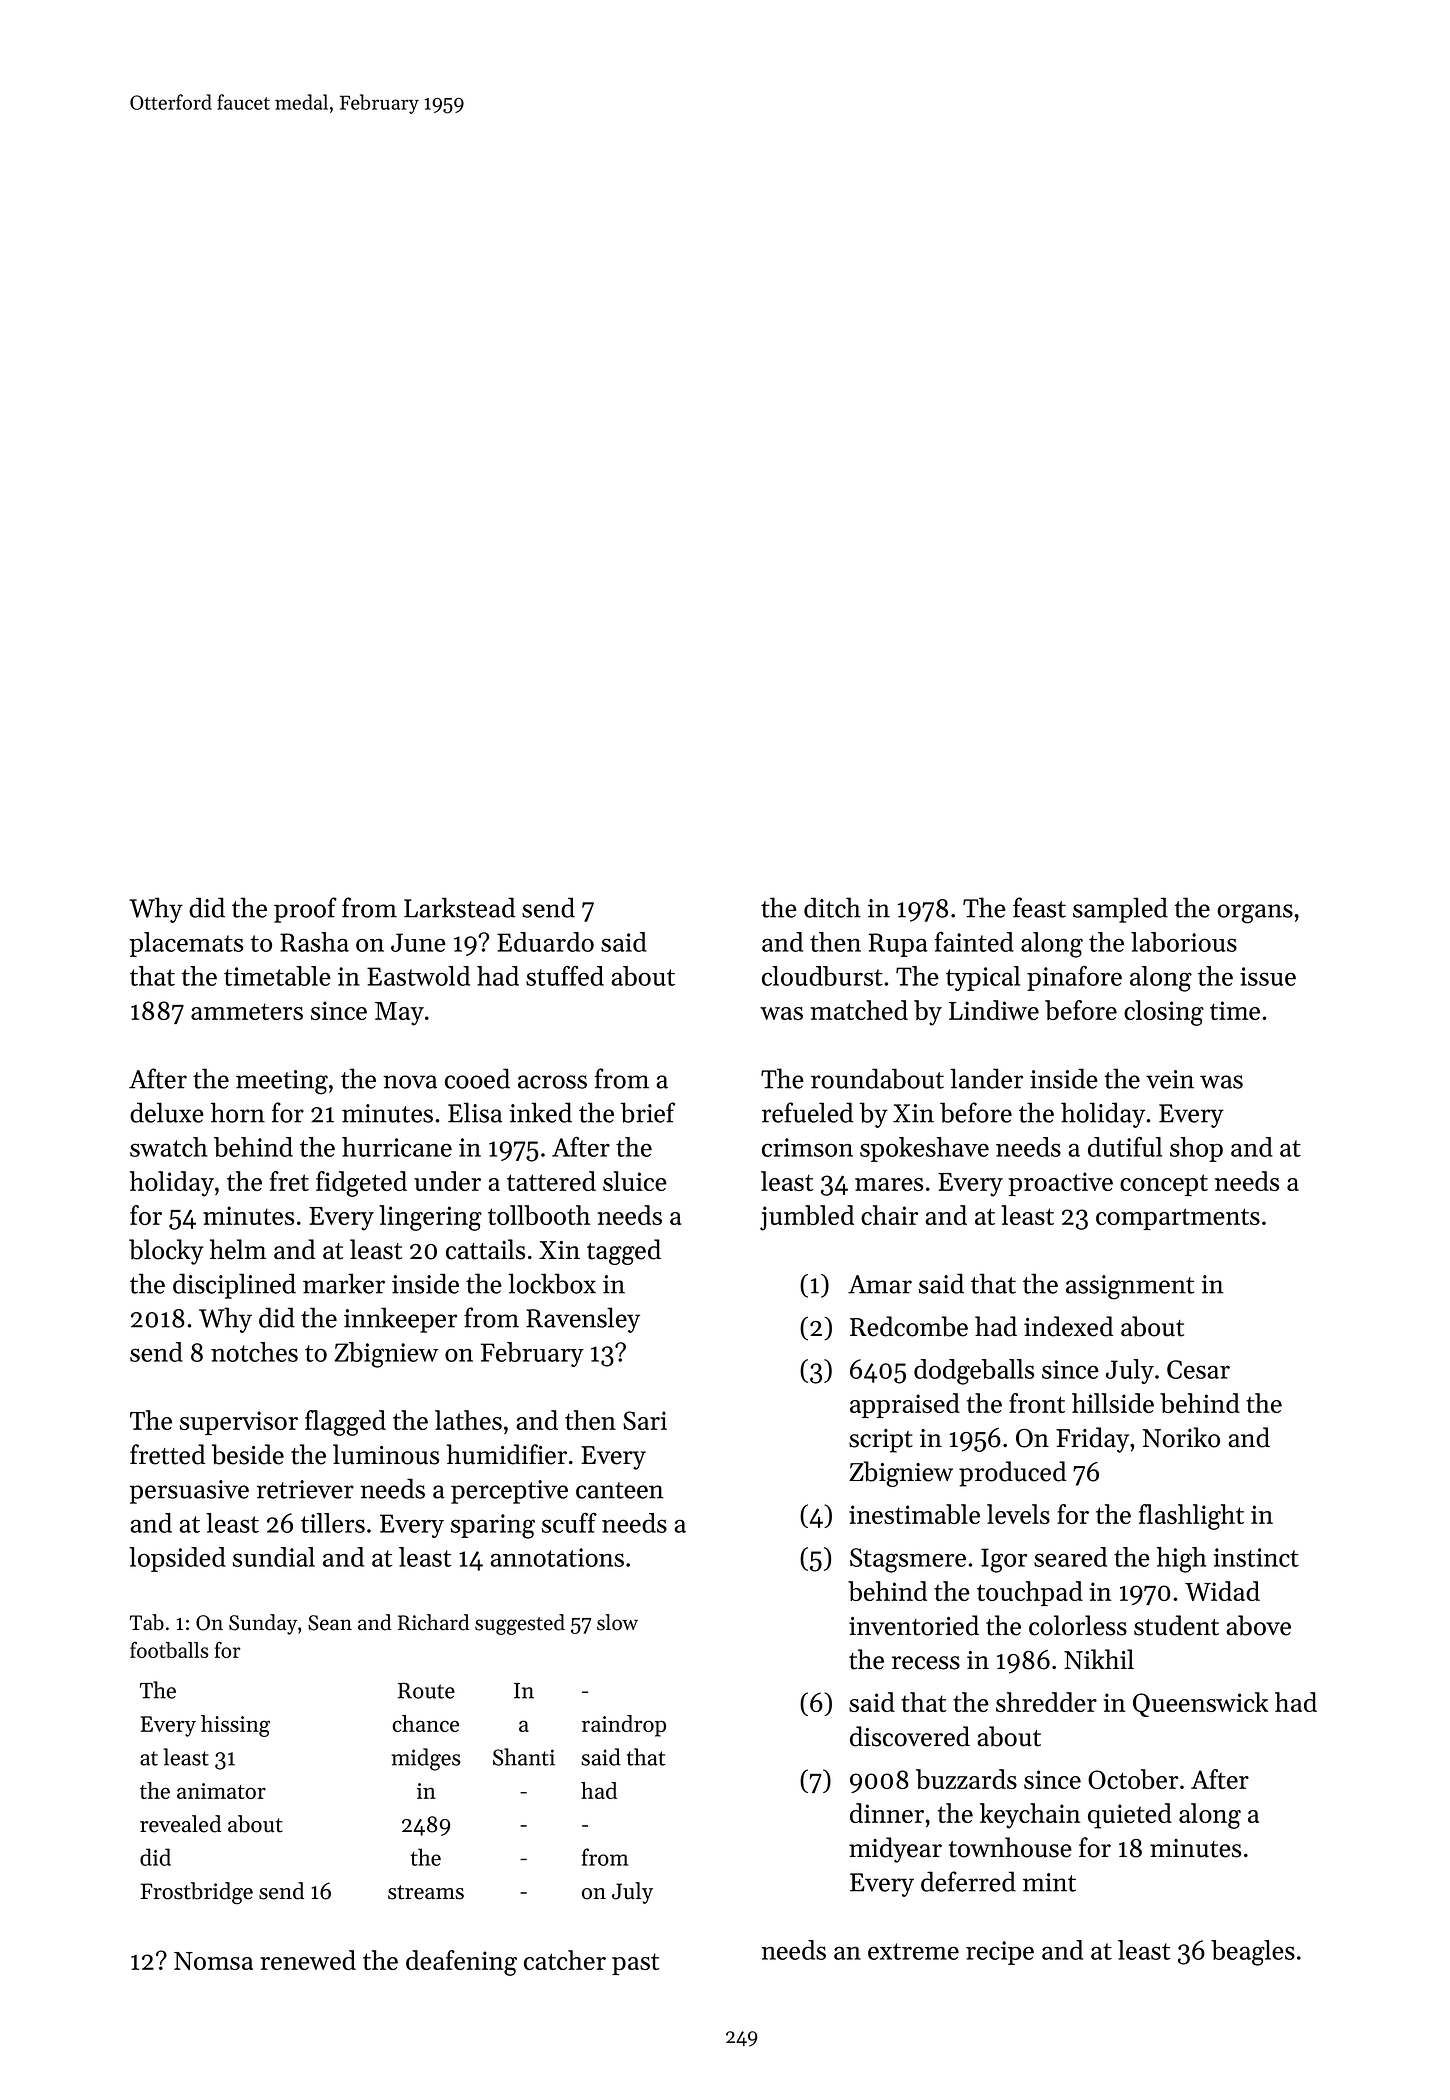 The width and height of the document is (1450, 2100). I want to click on proof, so click(305, 910).
